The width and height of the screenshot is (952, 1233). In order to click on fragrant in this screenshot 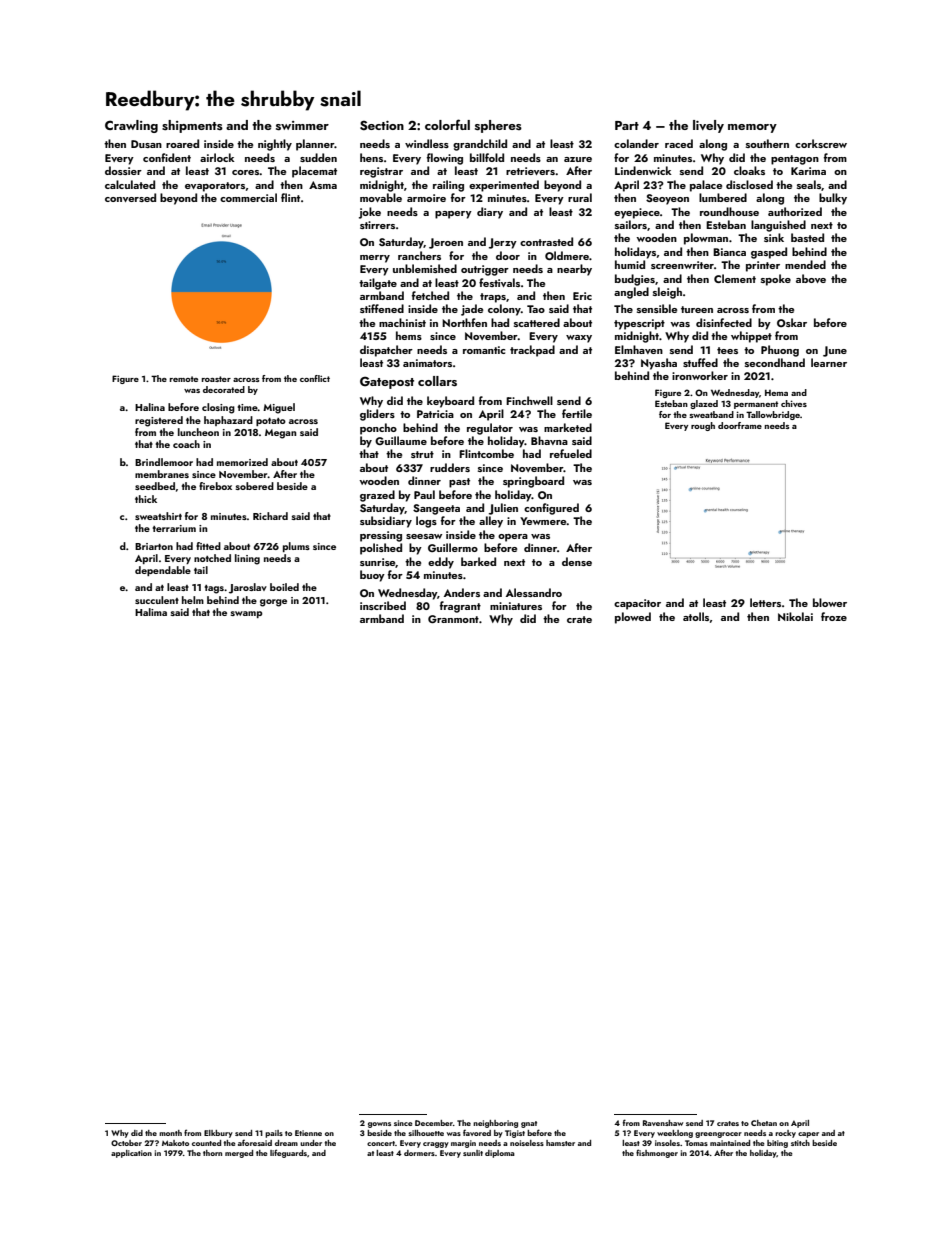, I will do `click(460, 607)`.
